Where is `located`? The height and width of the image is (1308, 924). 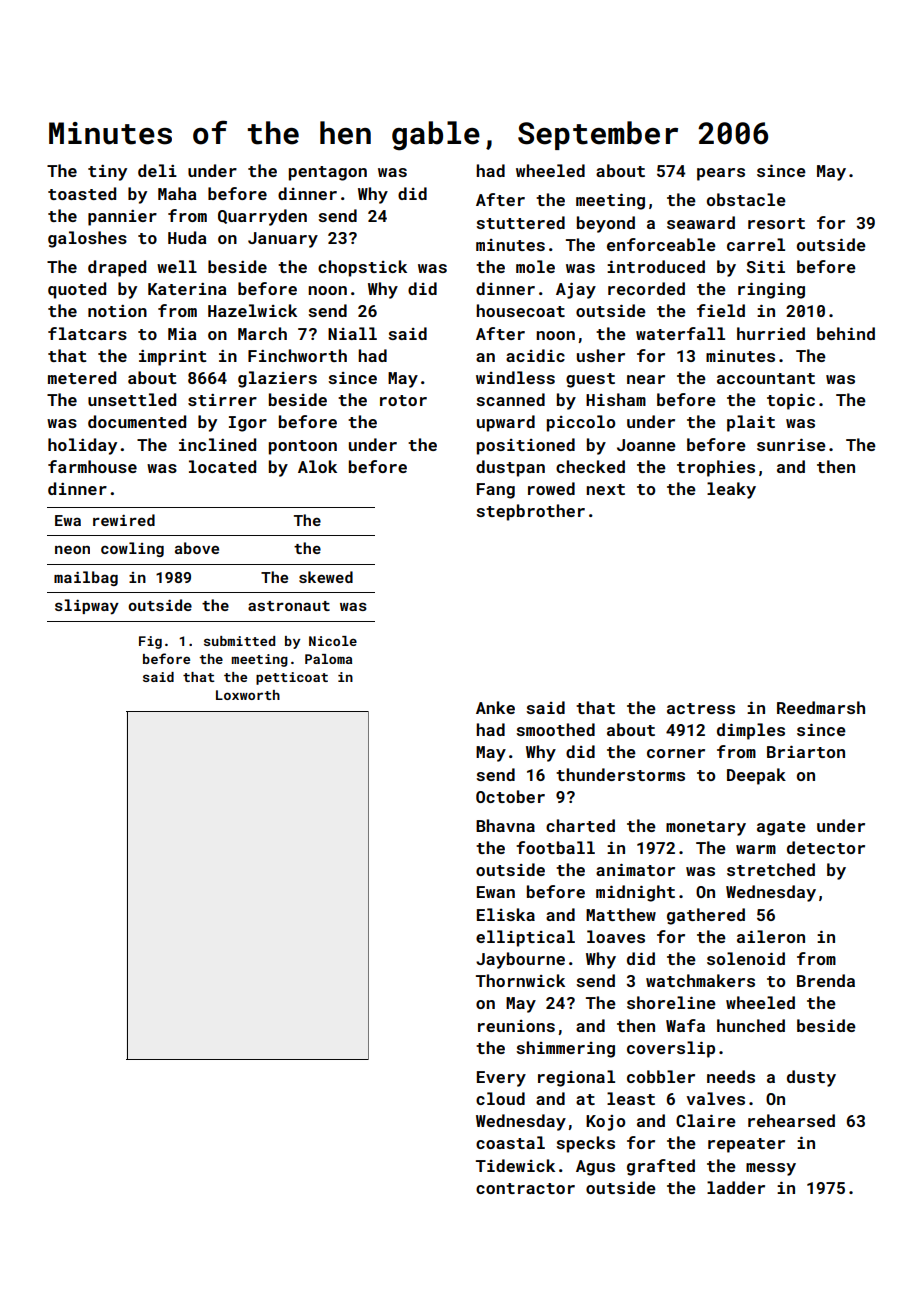
located is located at coordinates (222, 466).
